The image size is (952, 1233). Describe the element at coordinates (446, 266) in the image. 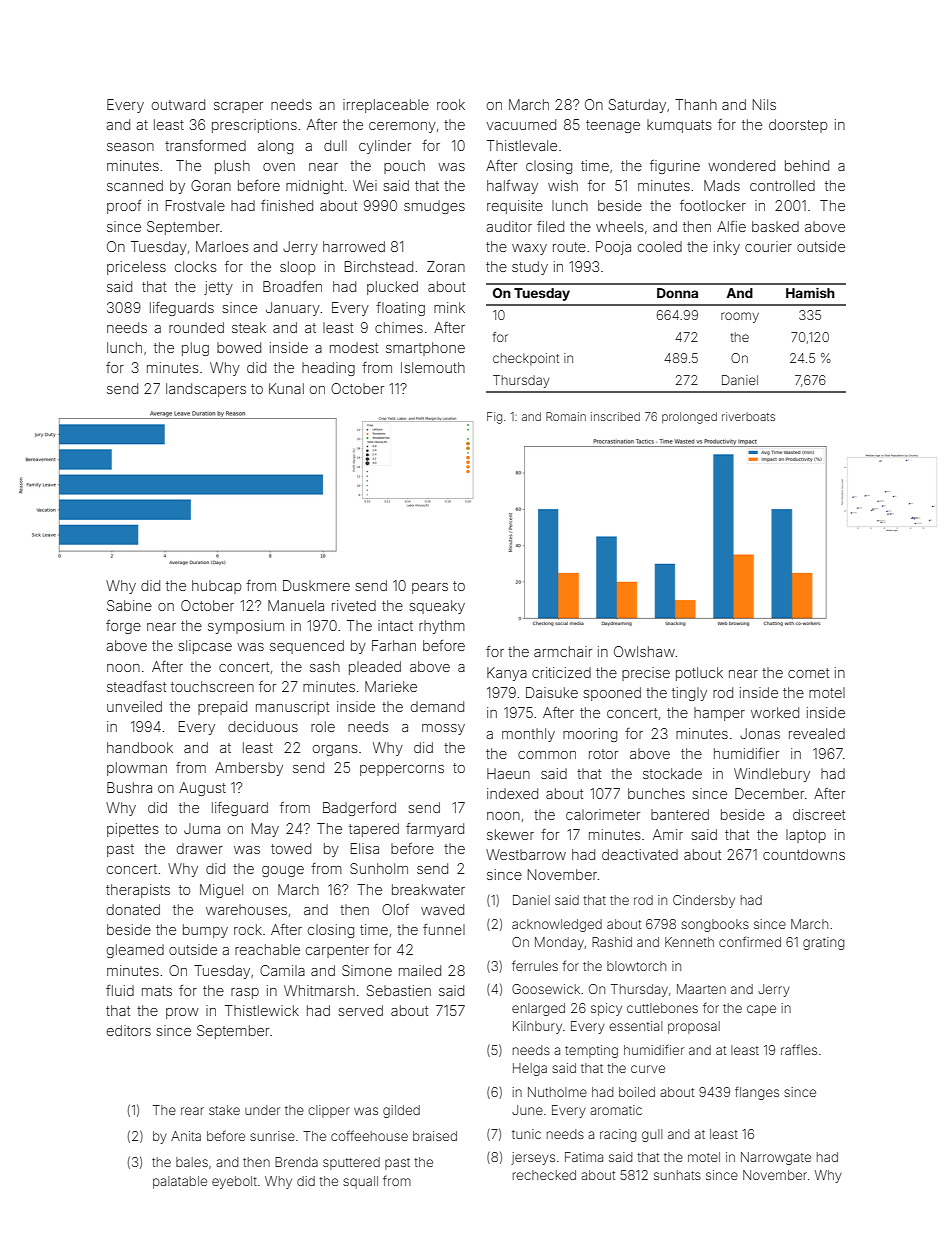

I see `Zoran` at that location.
